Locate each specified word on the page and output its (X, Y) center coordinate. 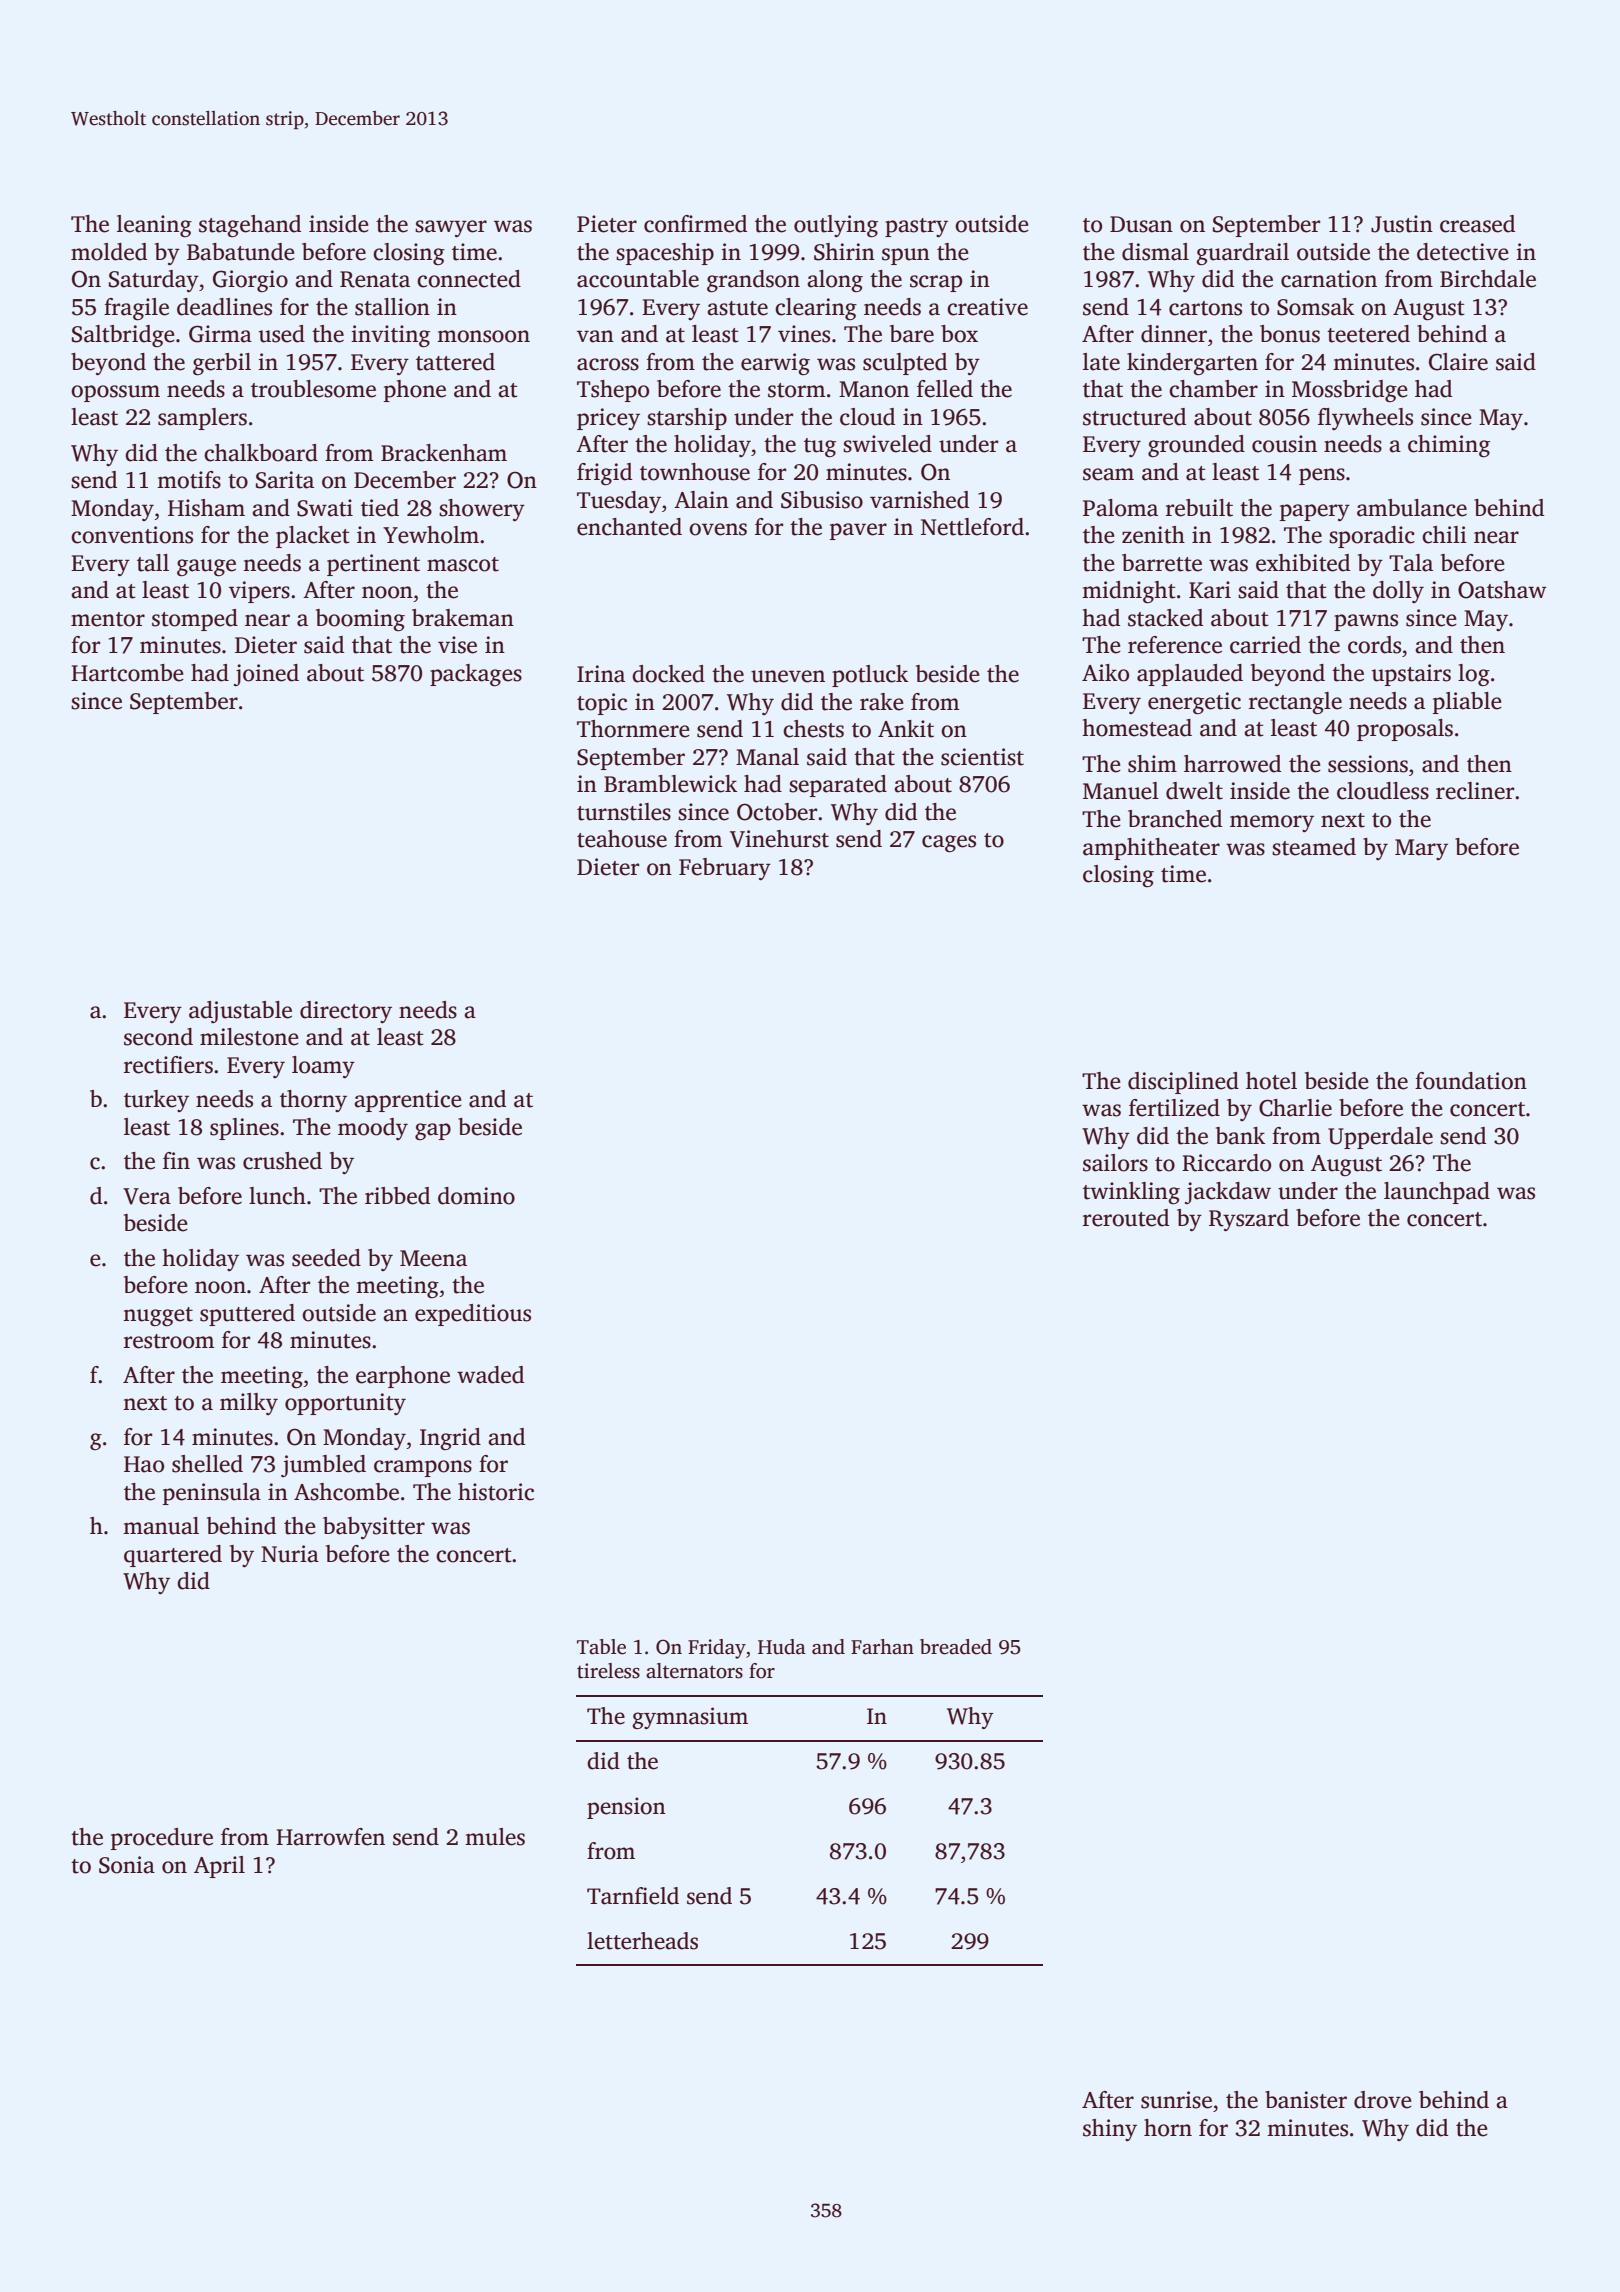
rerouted (1126, 1218)
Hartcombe (127, 673)
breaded (956, 1647)
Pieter (607, 224)
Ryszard (1249, 1220)
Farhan (882, 1647)
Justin (1402, 224)
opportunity (345, 1404)
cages (949, 844)
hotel (1271, 1081)
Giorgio (250, 281)
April (219, 1867)
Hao (144, 1464)
